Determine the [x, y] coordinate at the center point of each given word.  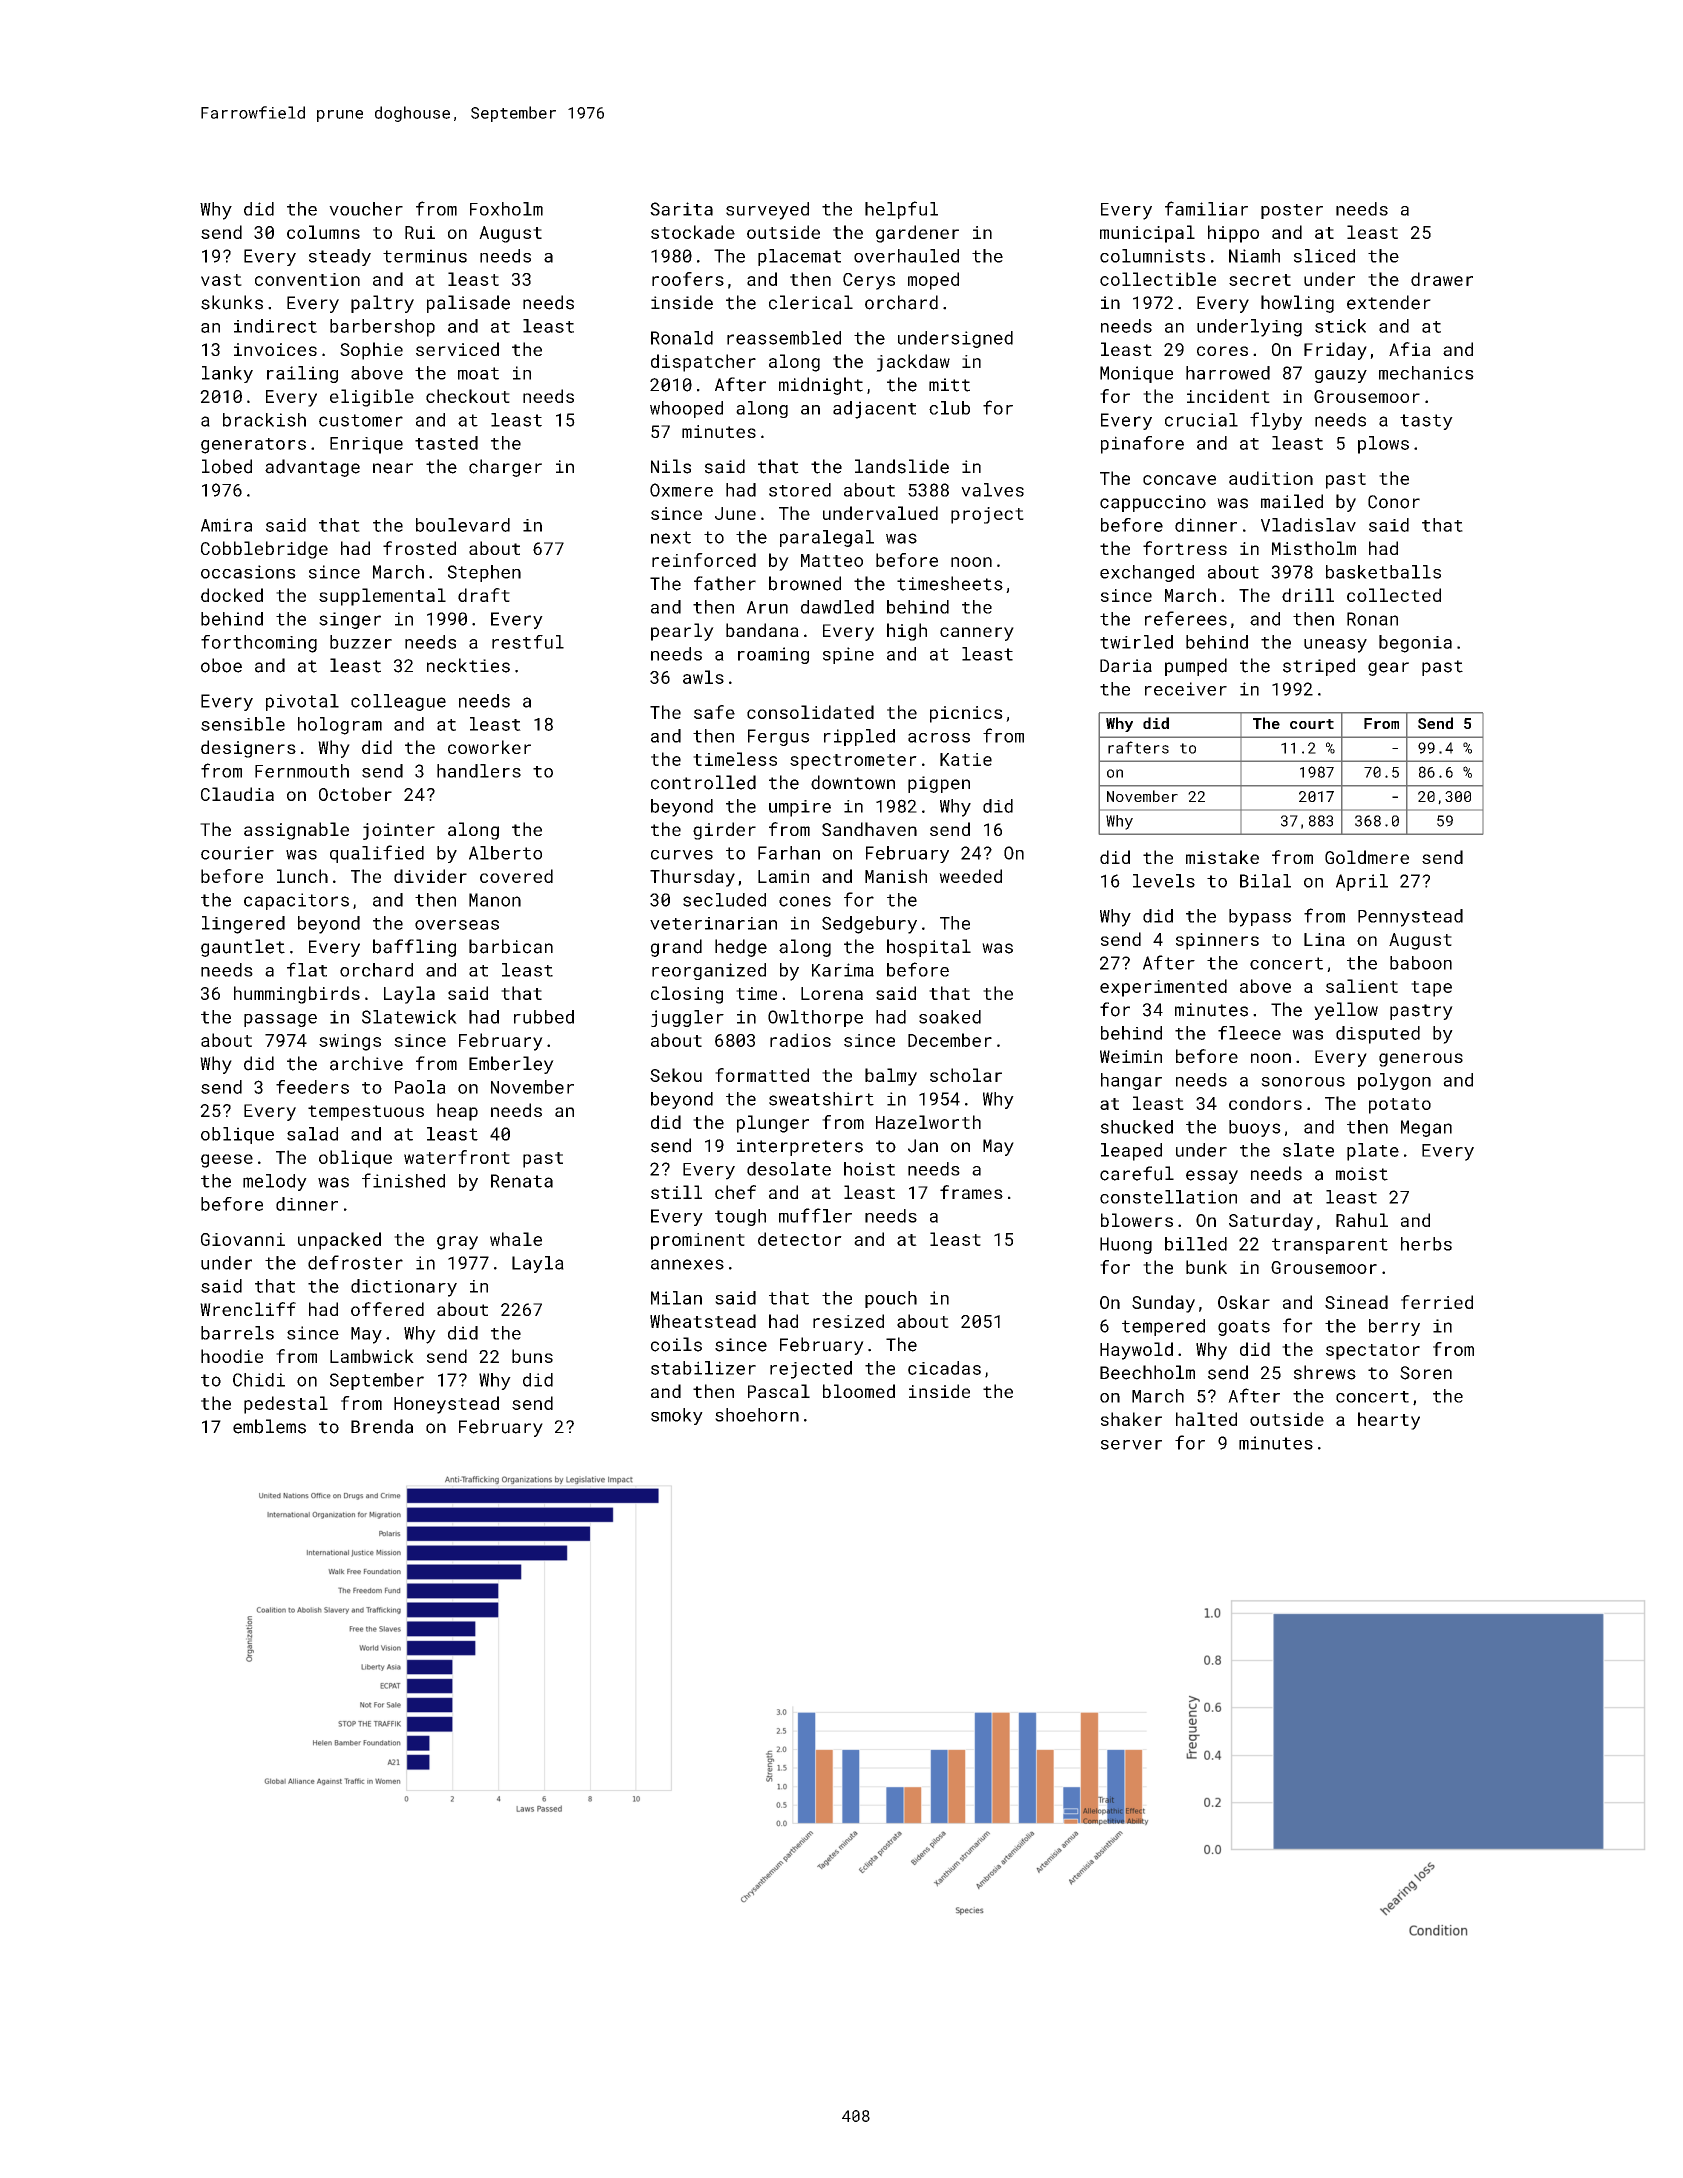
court [1312, 724]
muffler [815, 1215]
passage [280, 1020]
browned [805, 583]
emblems [269, 1426]
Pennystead [1410, 918]
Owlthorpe [815, 1018]
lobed [227, 466]
